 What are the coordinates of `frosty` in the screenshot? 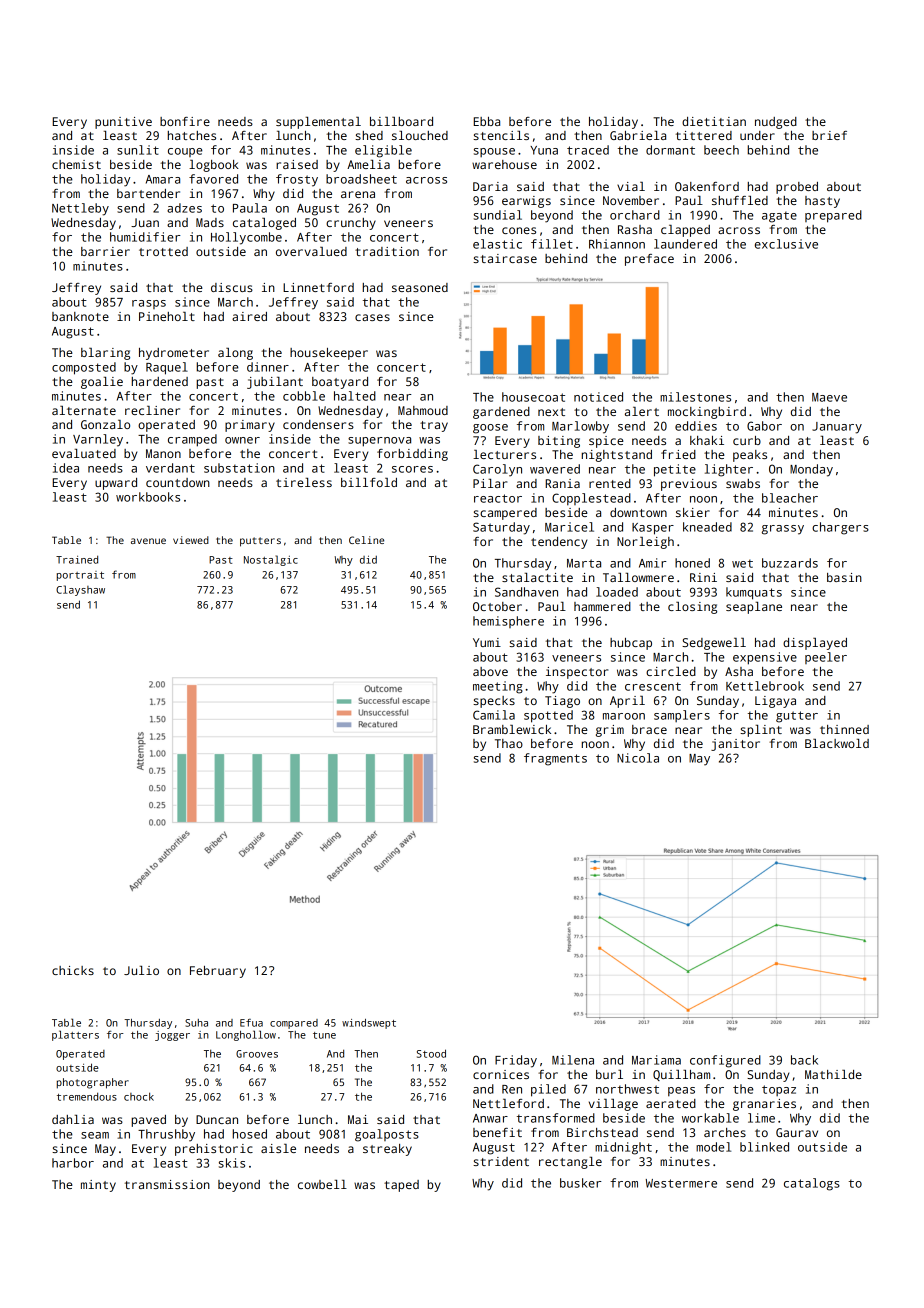 It's located at (297, 180).
